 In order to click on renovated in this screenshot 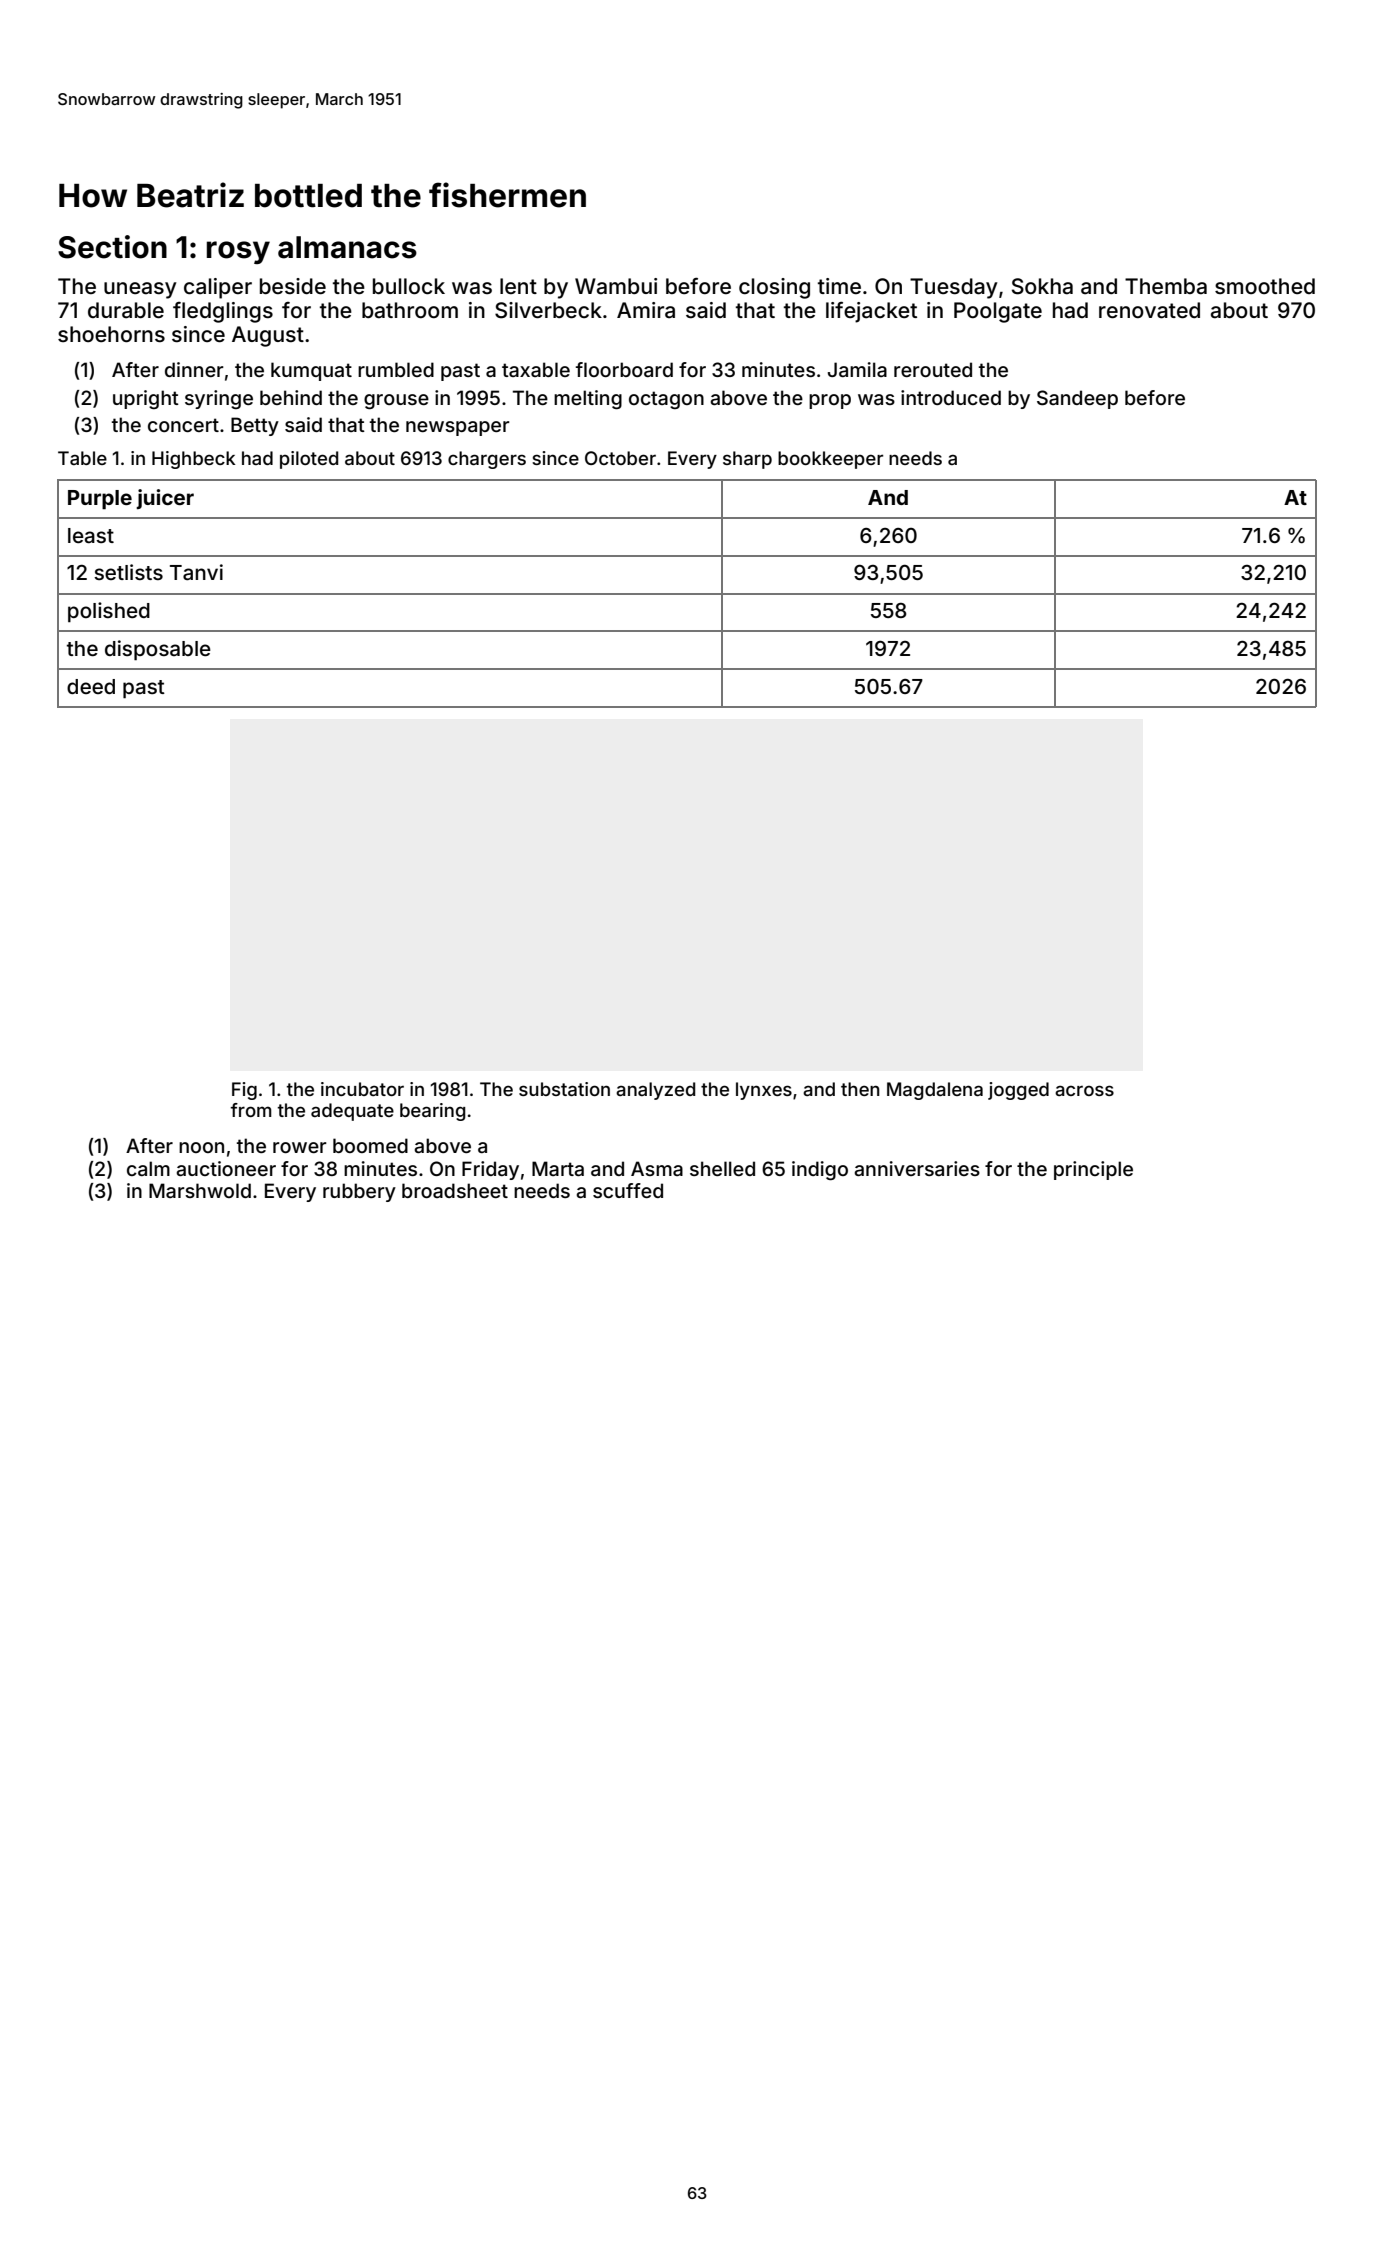, I will do `click(1149, 310)`.
